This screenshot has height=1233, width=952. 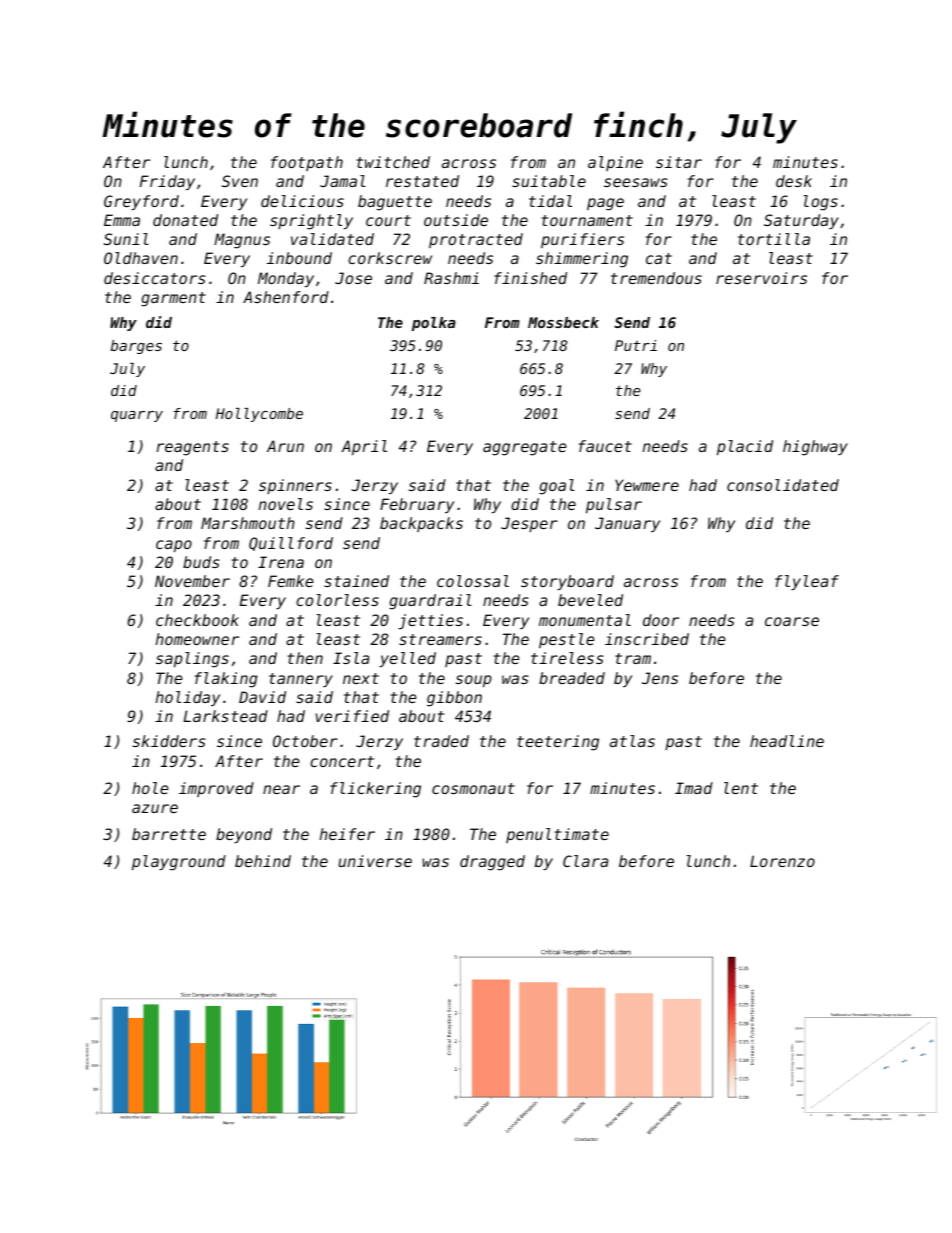 I want to click on heifer, so click(x=347, y=834).
